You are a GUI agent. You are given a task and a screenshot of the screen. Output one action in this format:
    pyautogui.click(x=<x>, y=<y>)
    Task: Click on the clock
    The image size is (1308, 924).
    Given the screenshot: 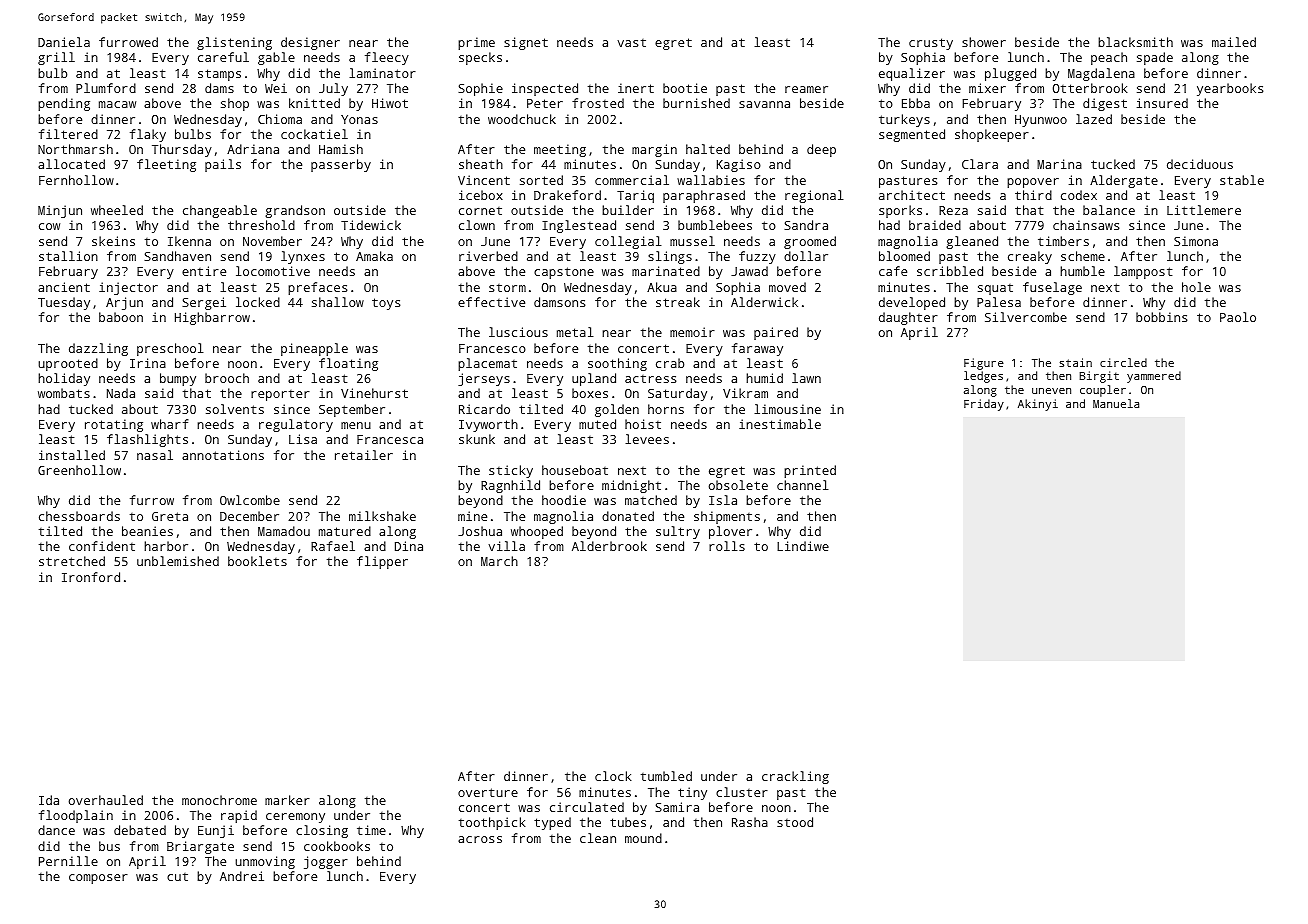 What is the action you would take?
    pyautogui.click(x=613, y=776)
